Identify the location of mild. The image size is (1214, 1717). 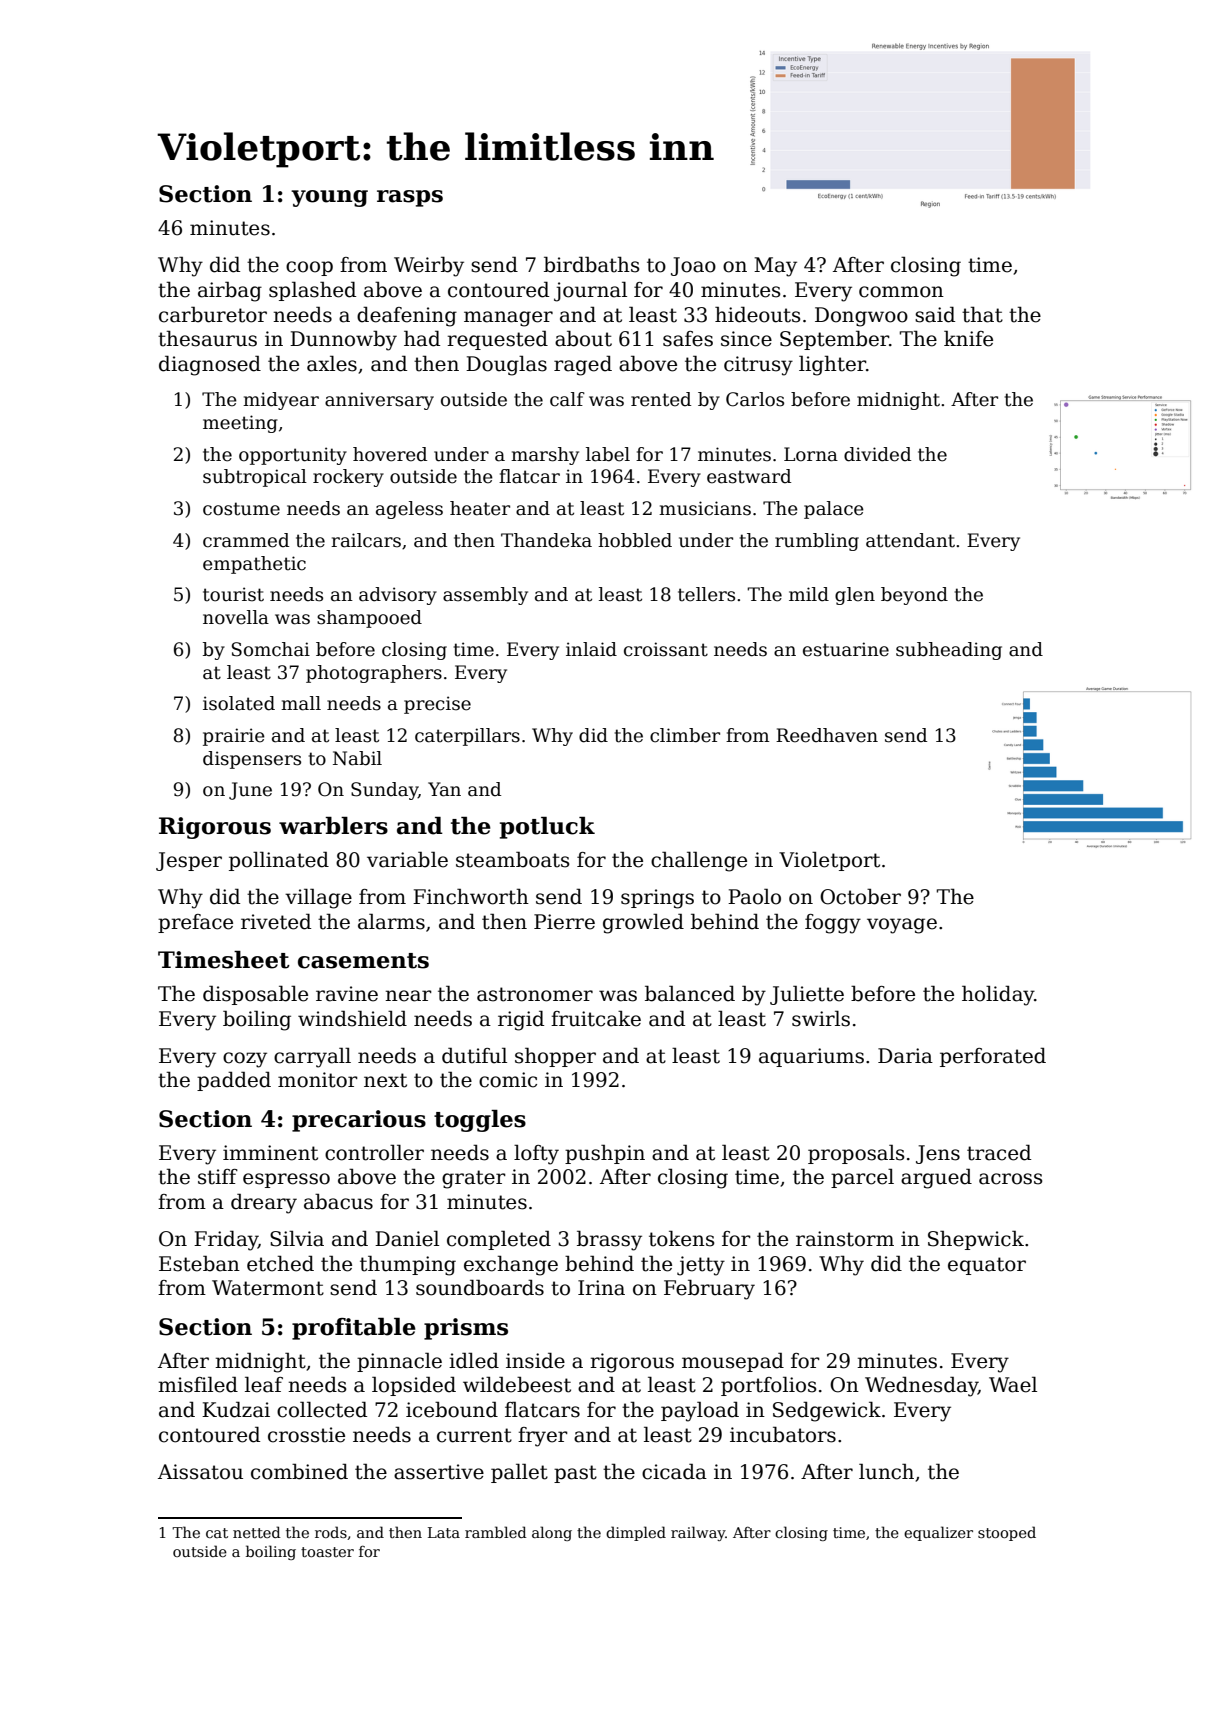
(809, 594).
